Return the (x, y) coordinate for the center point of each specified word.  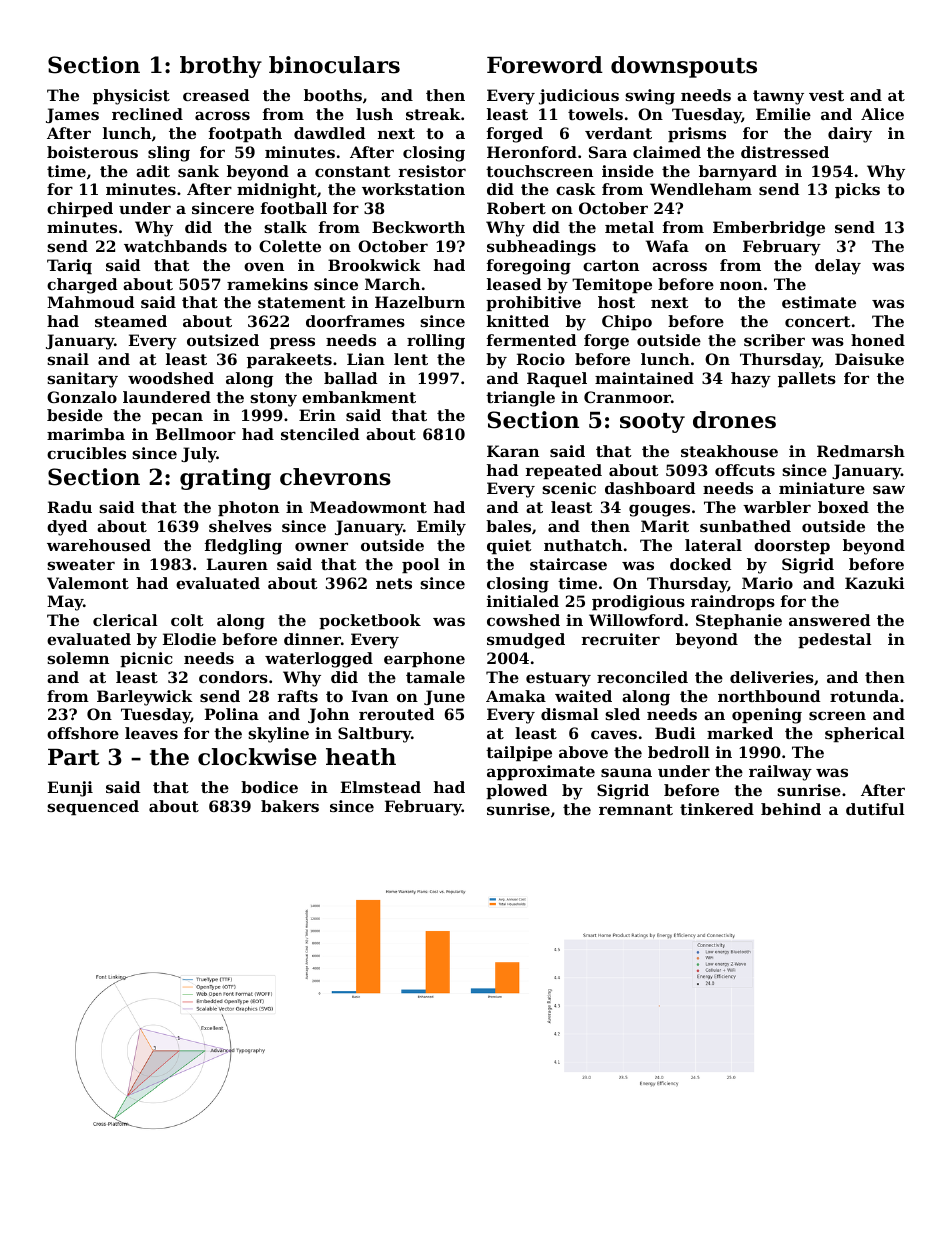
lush (374, 114)
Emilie (783, 114)
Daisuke (869, 359)
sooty (652, 423)
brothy (221, 67)
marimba (86, 434)
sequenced (93, 807)
